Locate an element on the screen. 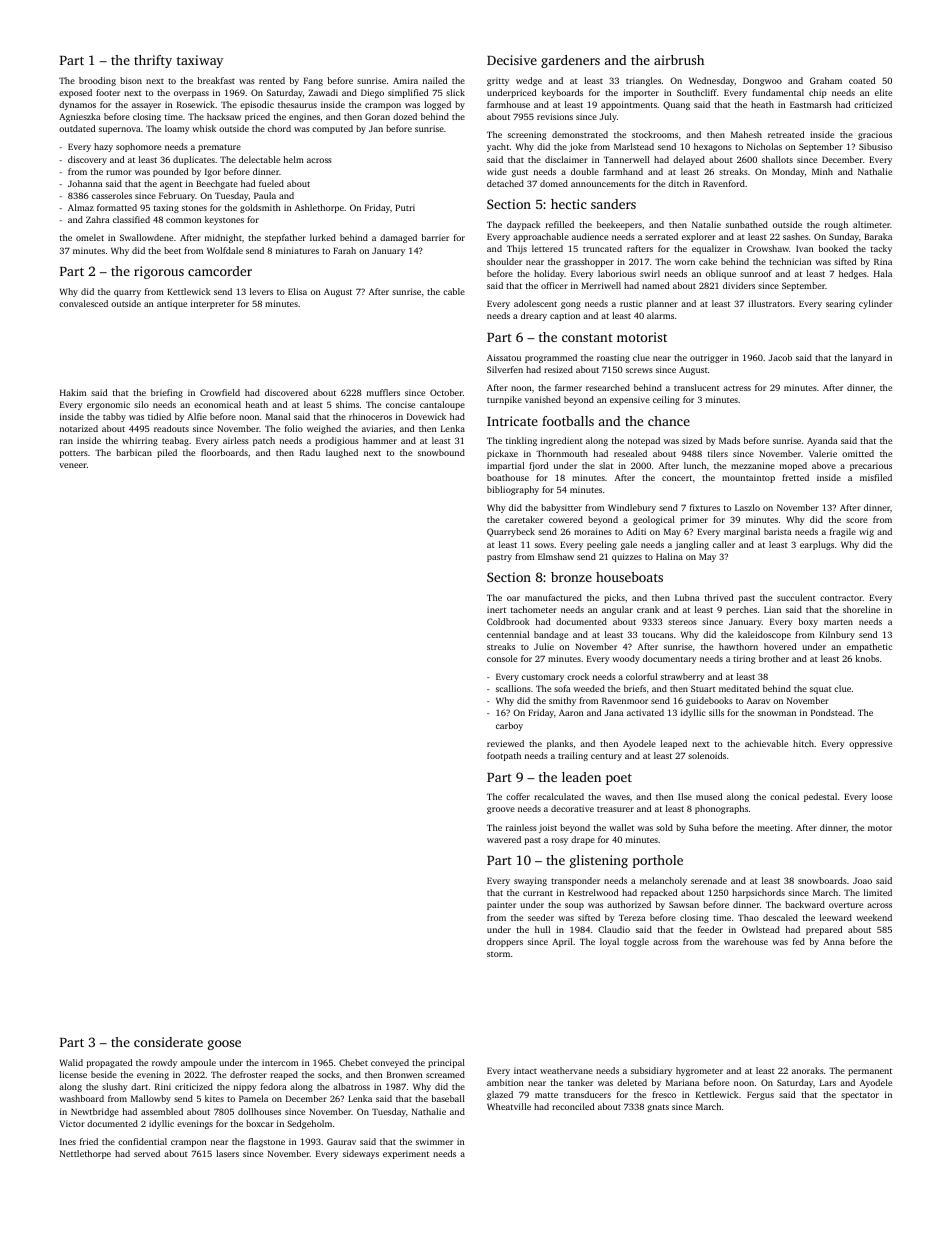  Decisive is located at coordinates (512, 60).
